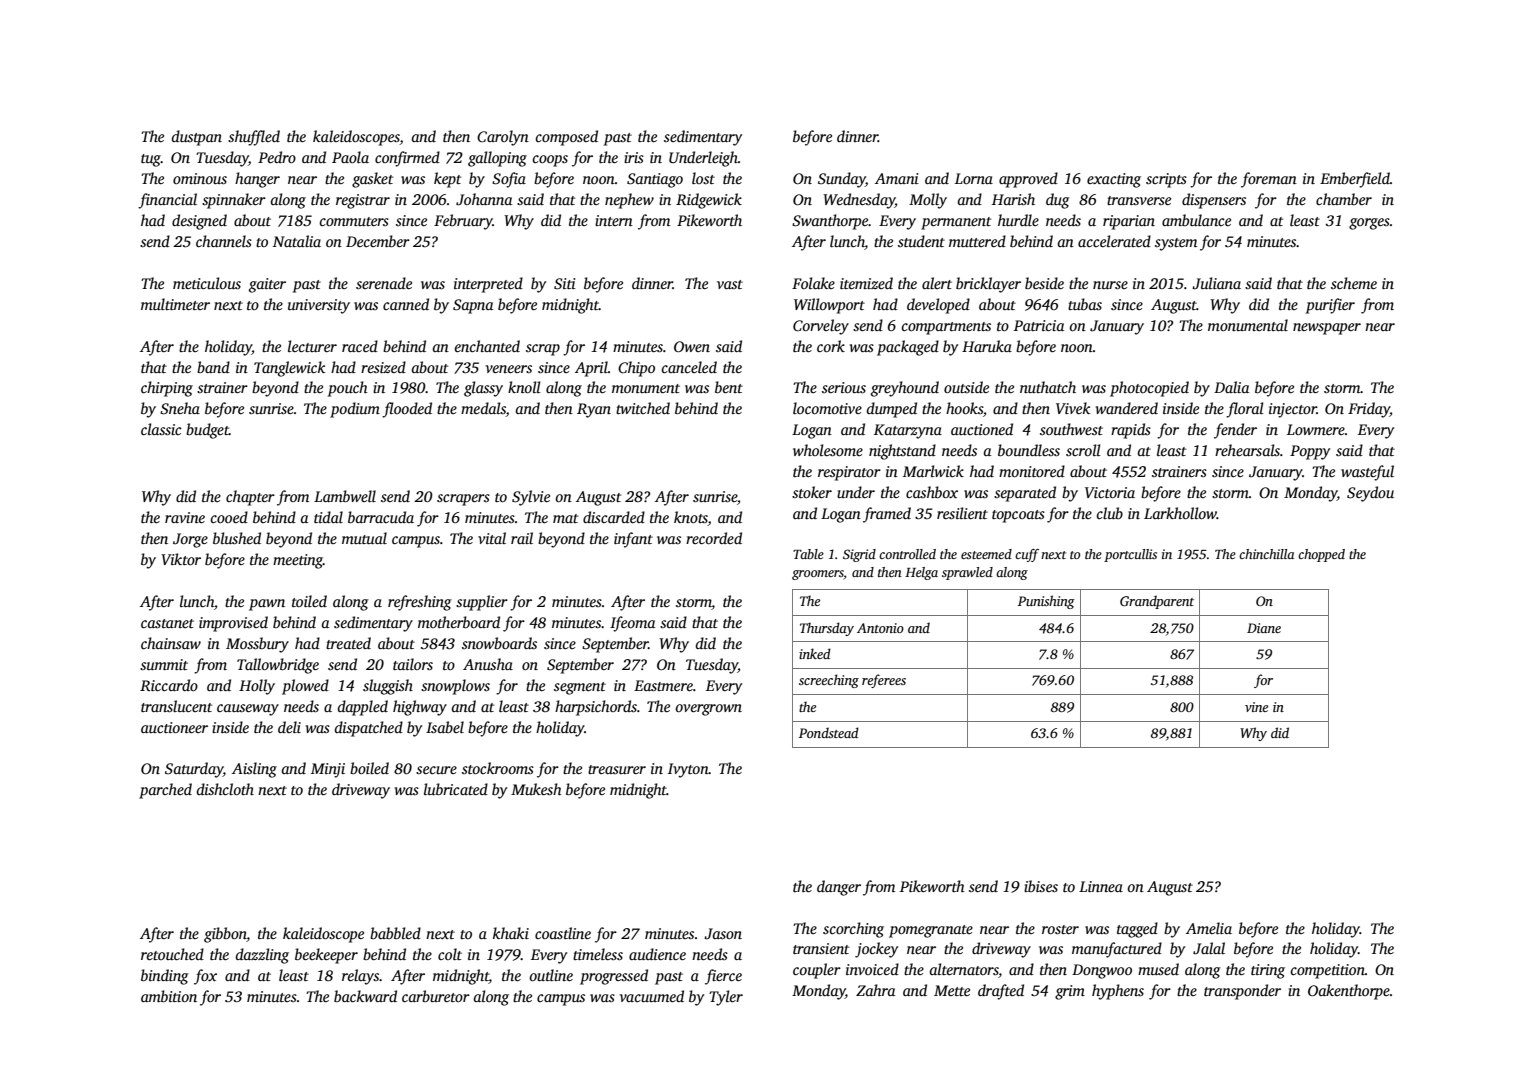  Describe the element at coordinates (726, 998) in the page. I see `Tyler` at that location.
